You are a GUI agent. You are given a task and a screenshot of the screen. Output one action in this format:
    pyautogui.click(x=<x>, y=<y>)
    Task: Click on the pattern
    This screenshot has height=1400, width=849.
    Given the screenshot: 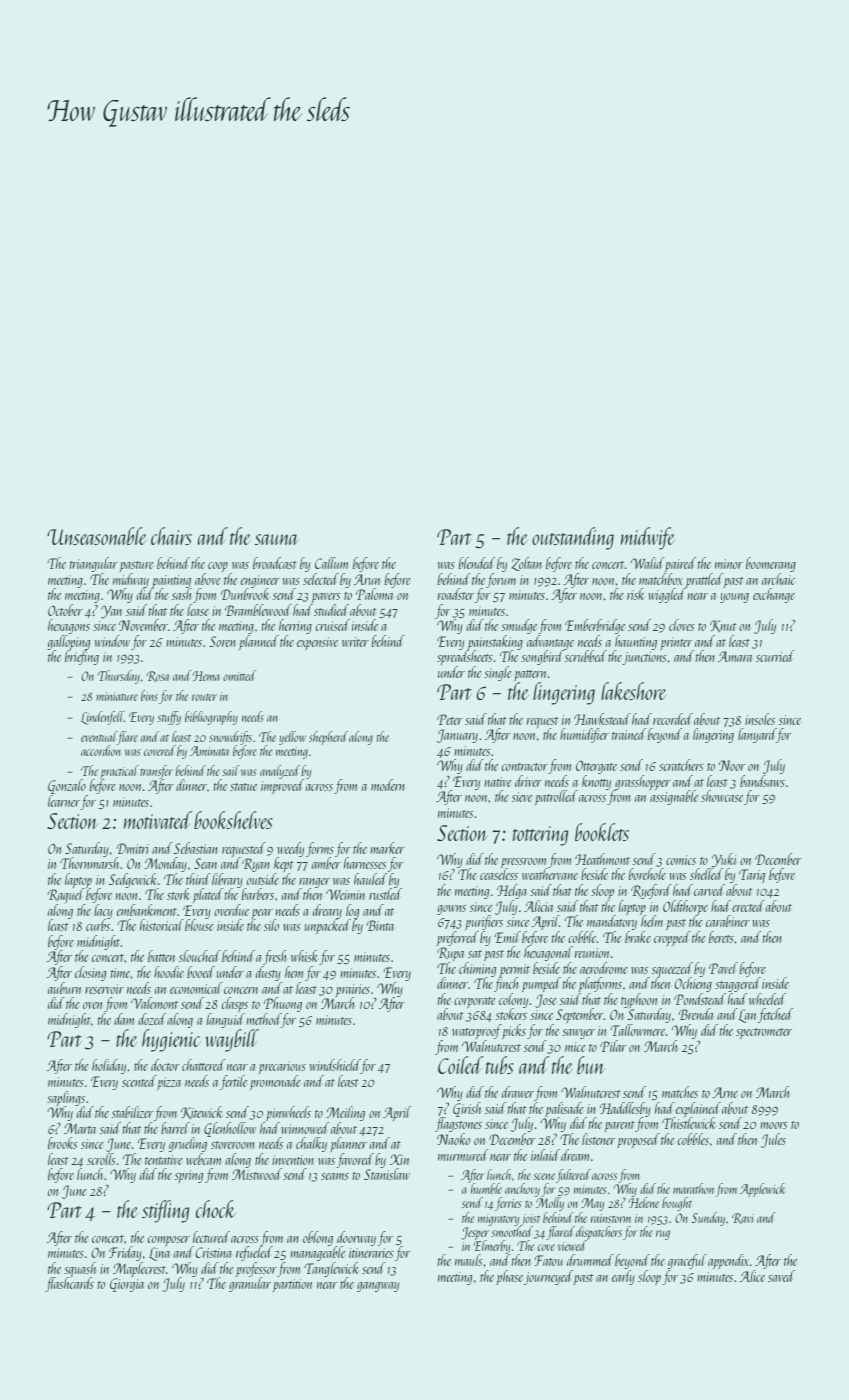 What is the action you would take?
    pyautogui.click(x=530, y=676)
